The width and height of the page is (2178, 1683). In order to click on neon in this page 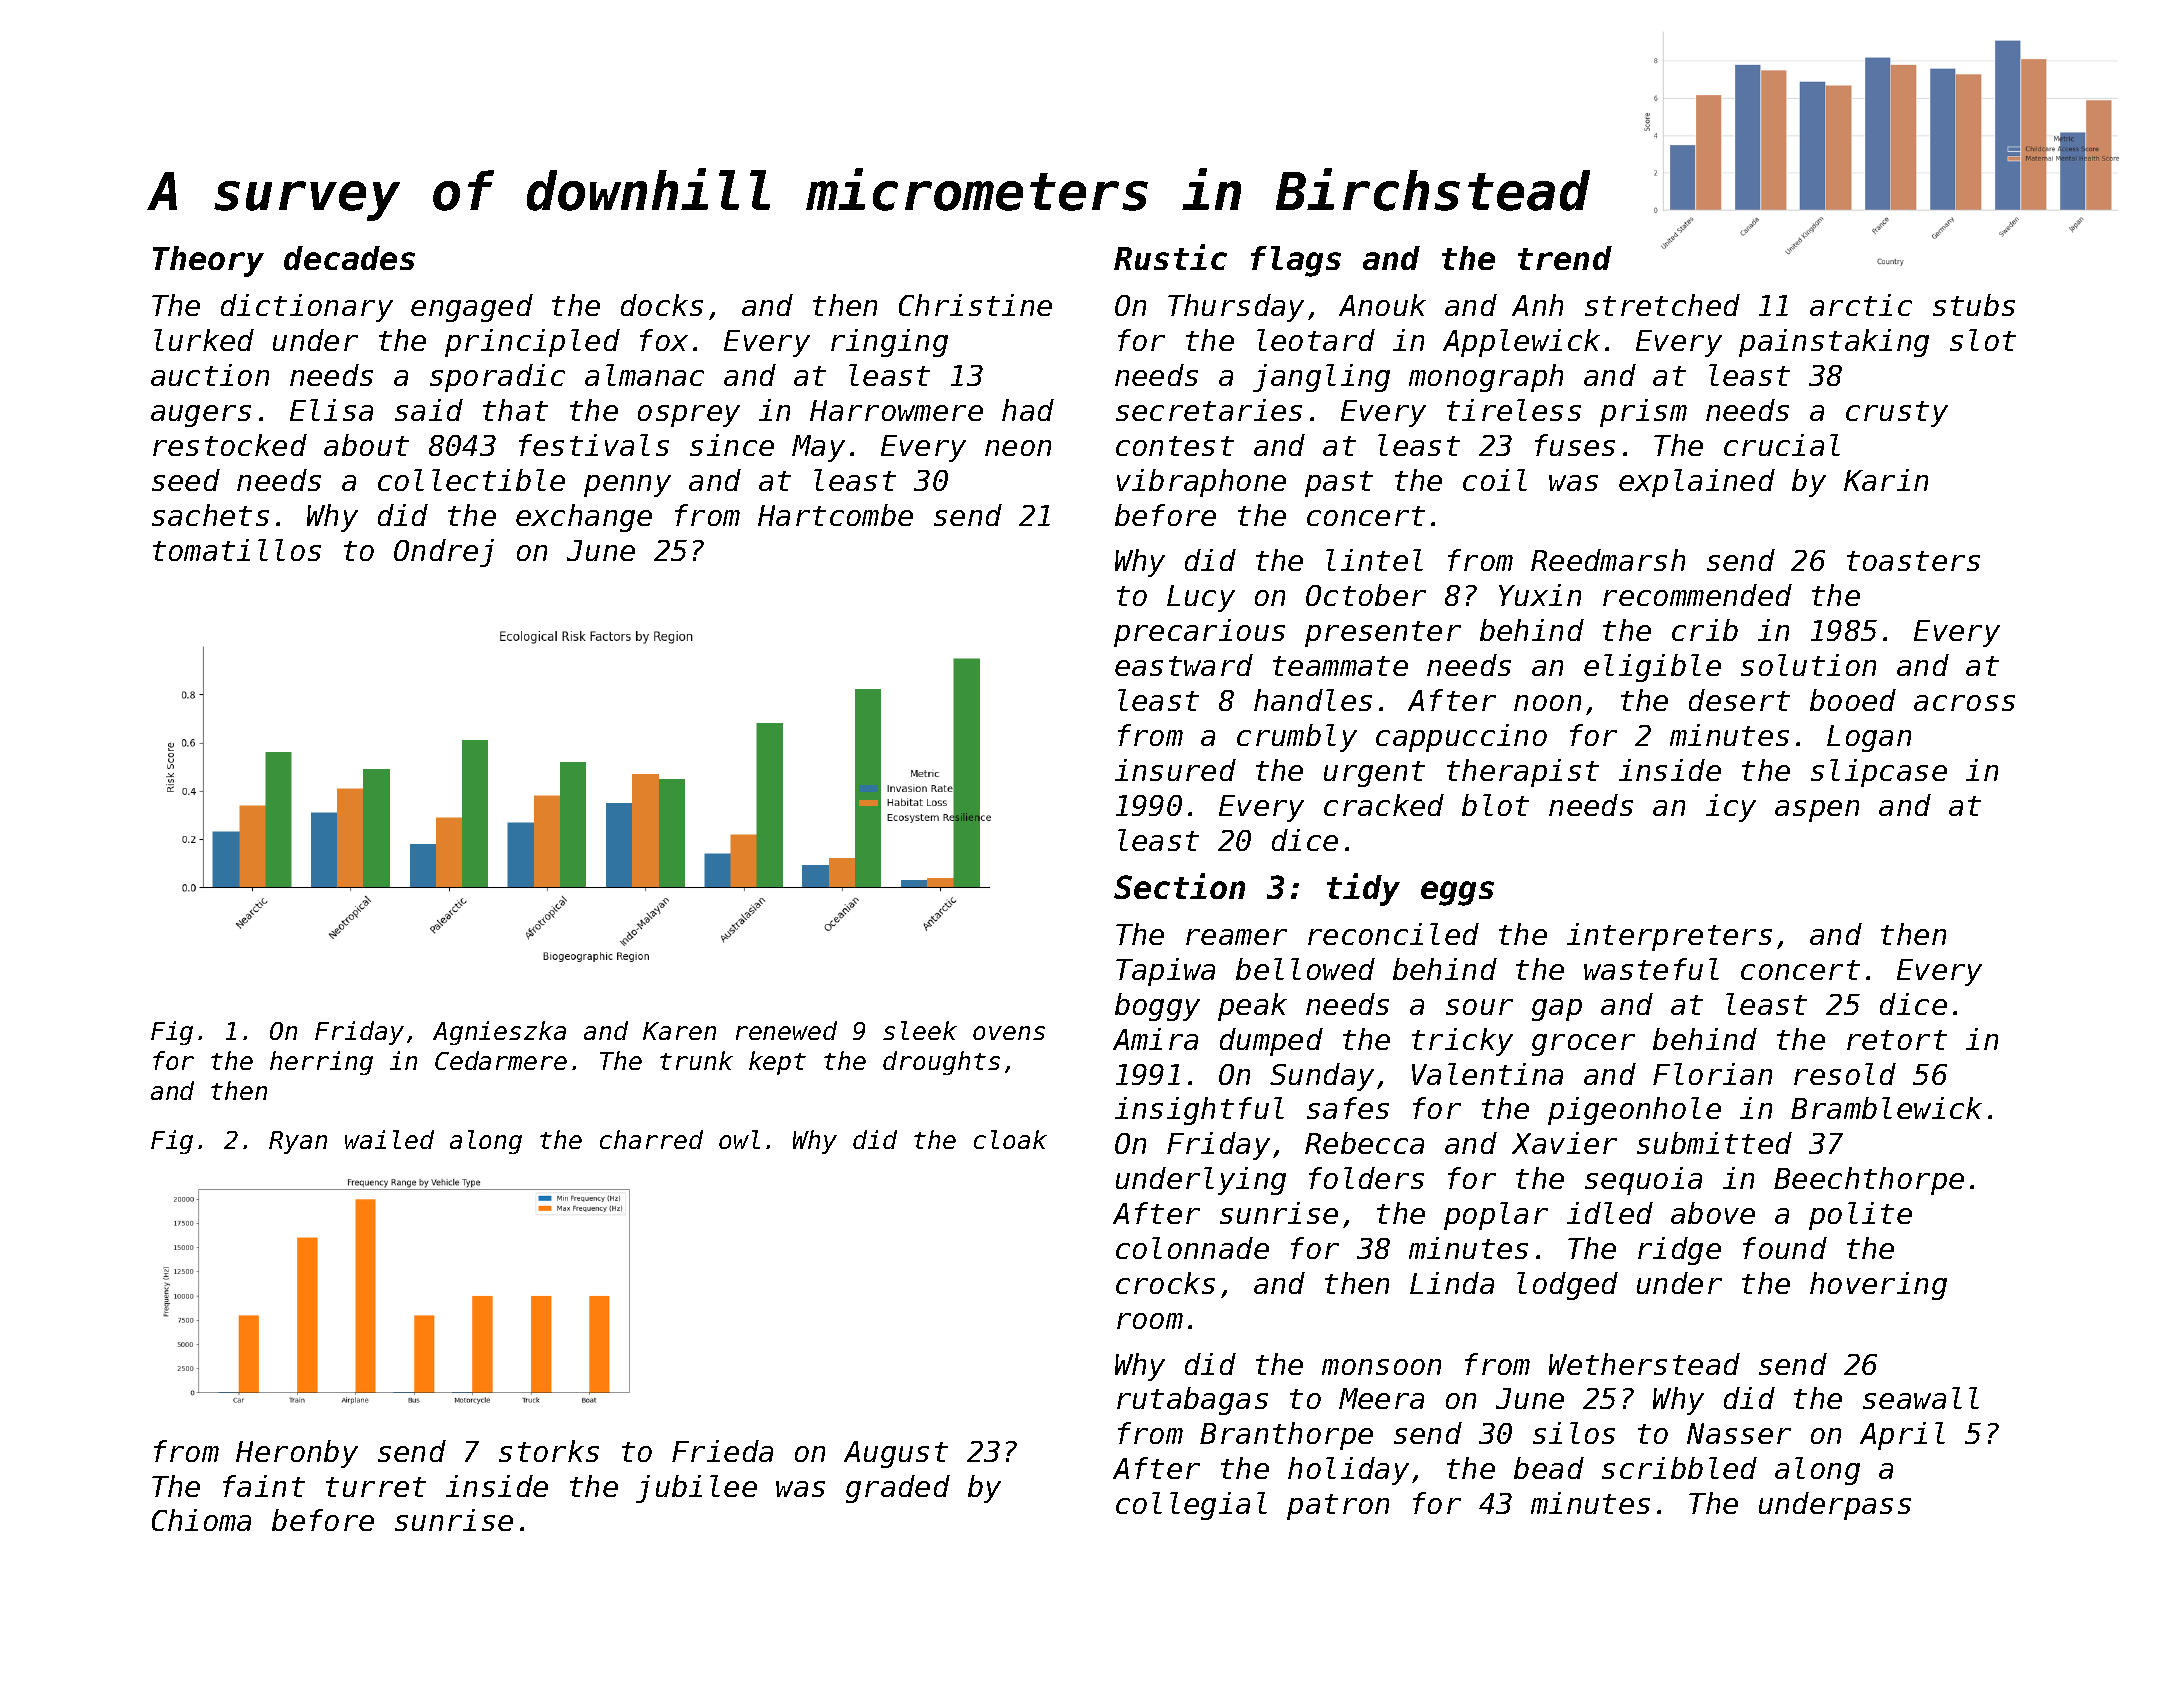, I will do `click(1018, 448)`.
